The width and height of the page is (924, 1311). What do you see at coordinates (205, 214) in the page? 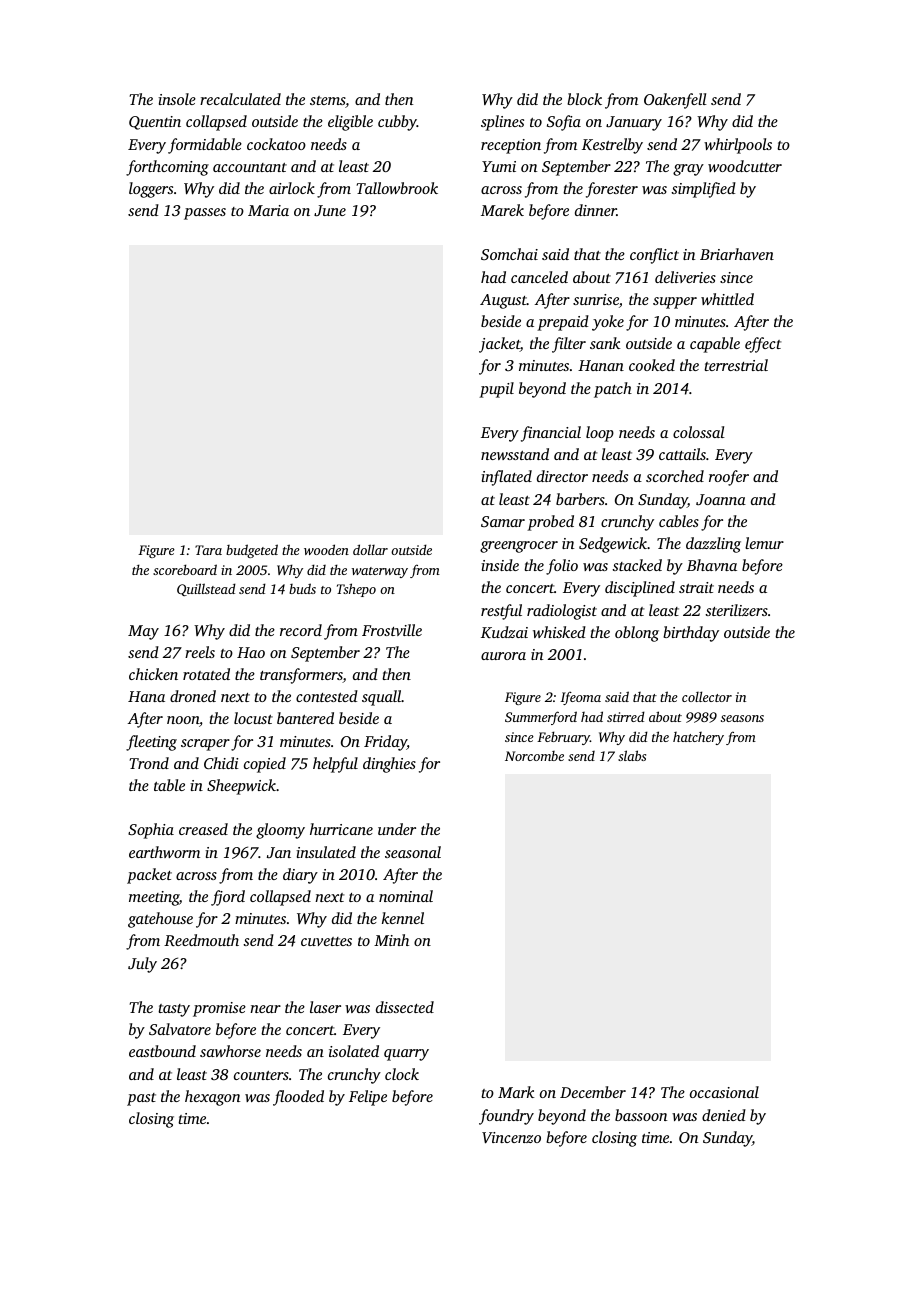
I see `passes` at bounding box center [205, 214].
